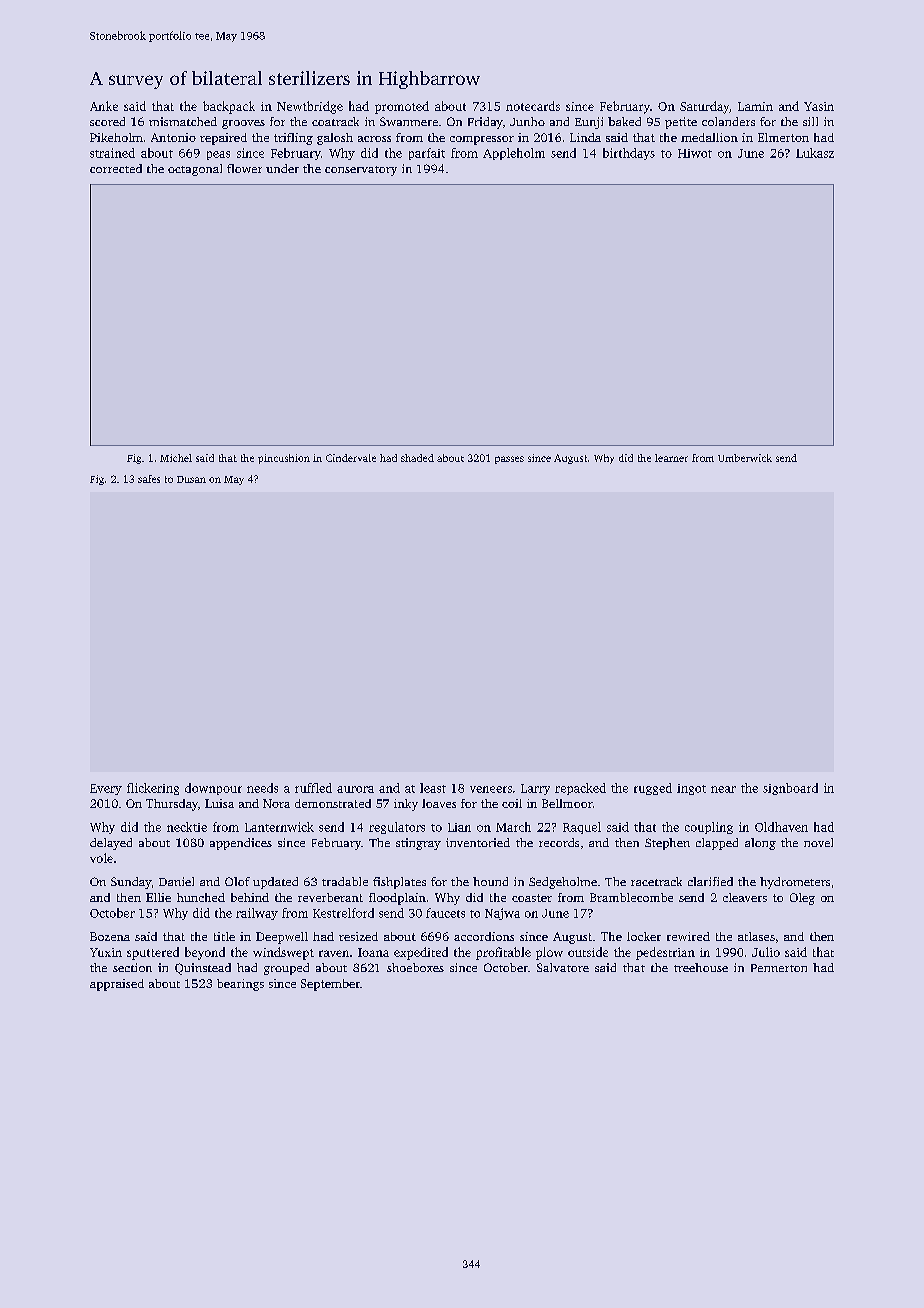 The image size is (924, 1308). What do you see at coordinates (503, 953) in the screenshot?
I see `profitable` at bounding box center [503, 953].
